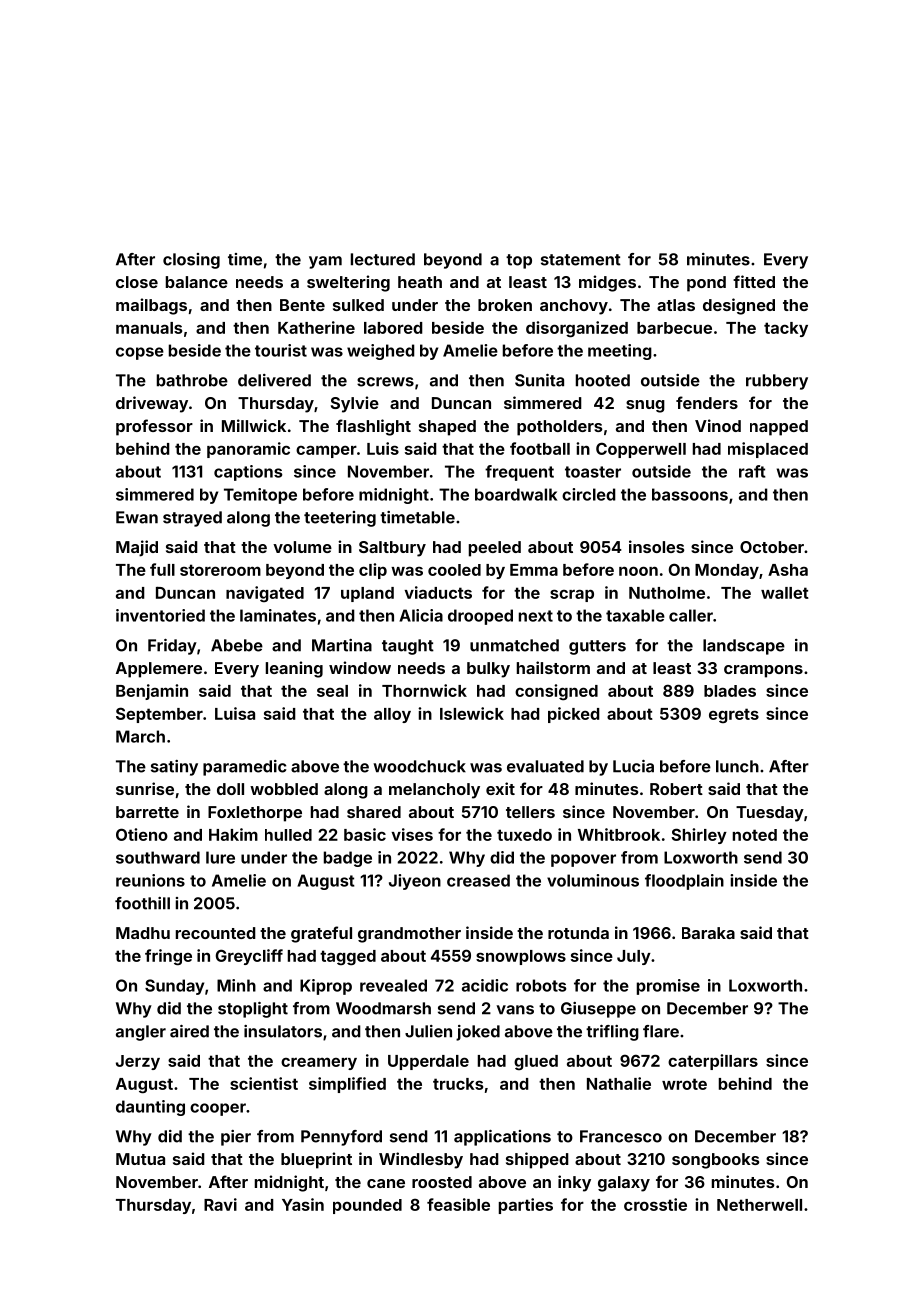  I want to click on Tuesday, so click(770, 814).
